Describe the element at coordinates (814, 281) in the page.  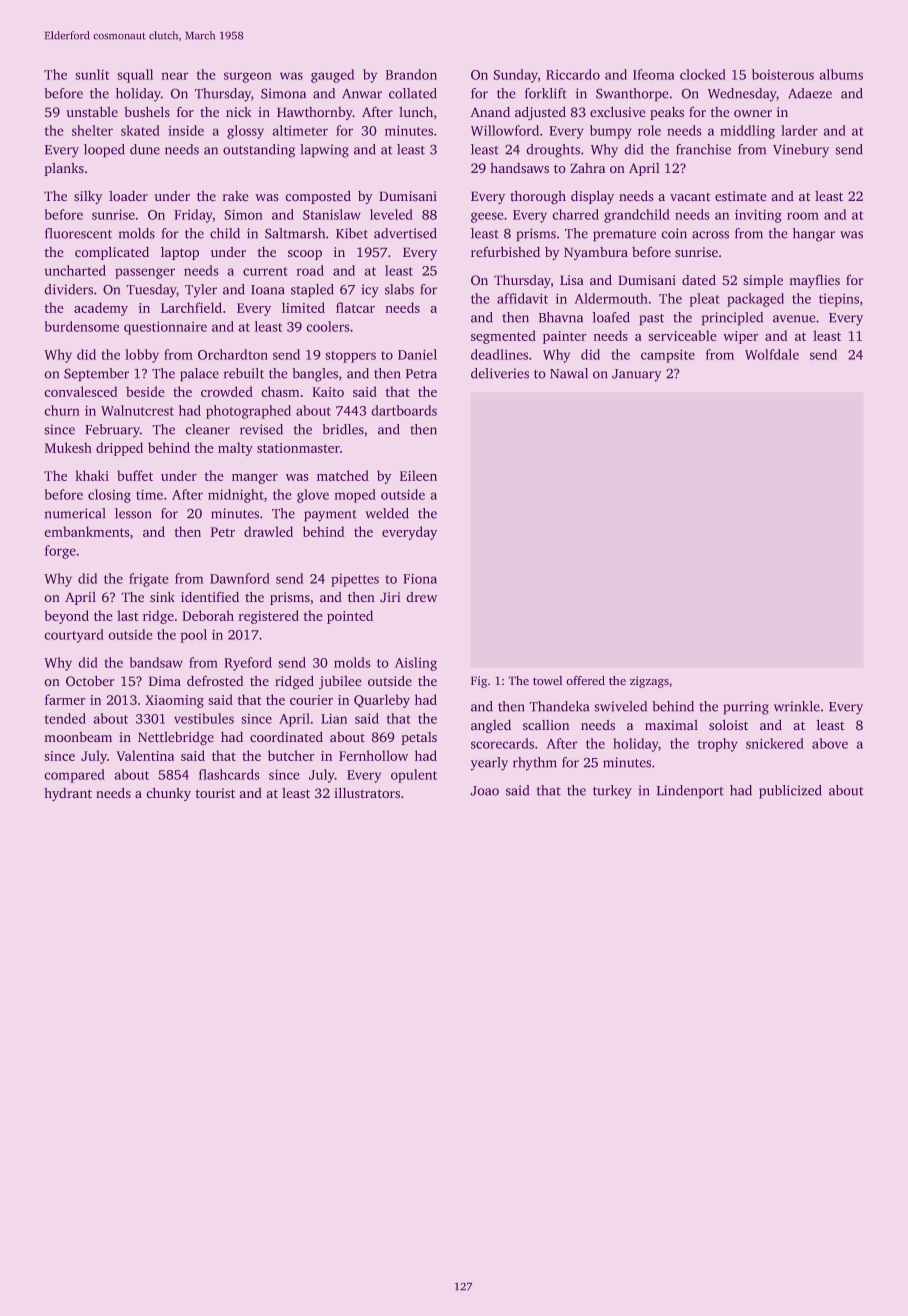
I see `mayflies` at that location.
